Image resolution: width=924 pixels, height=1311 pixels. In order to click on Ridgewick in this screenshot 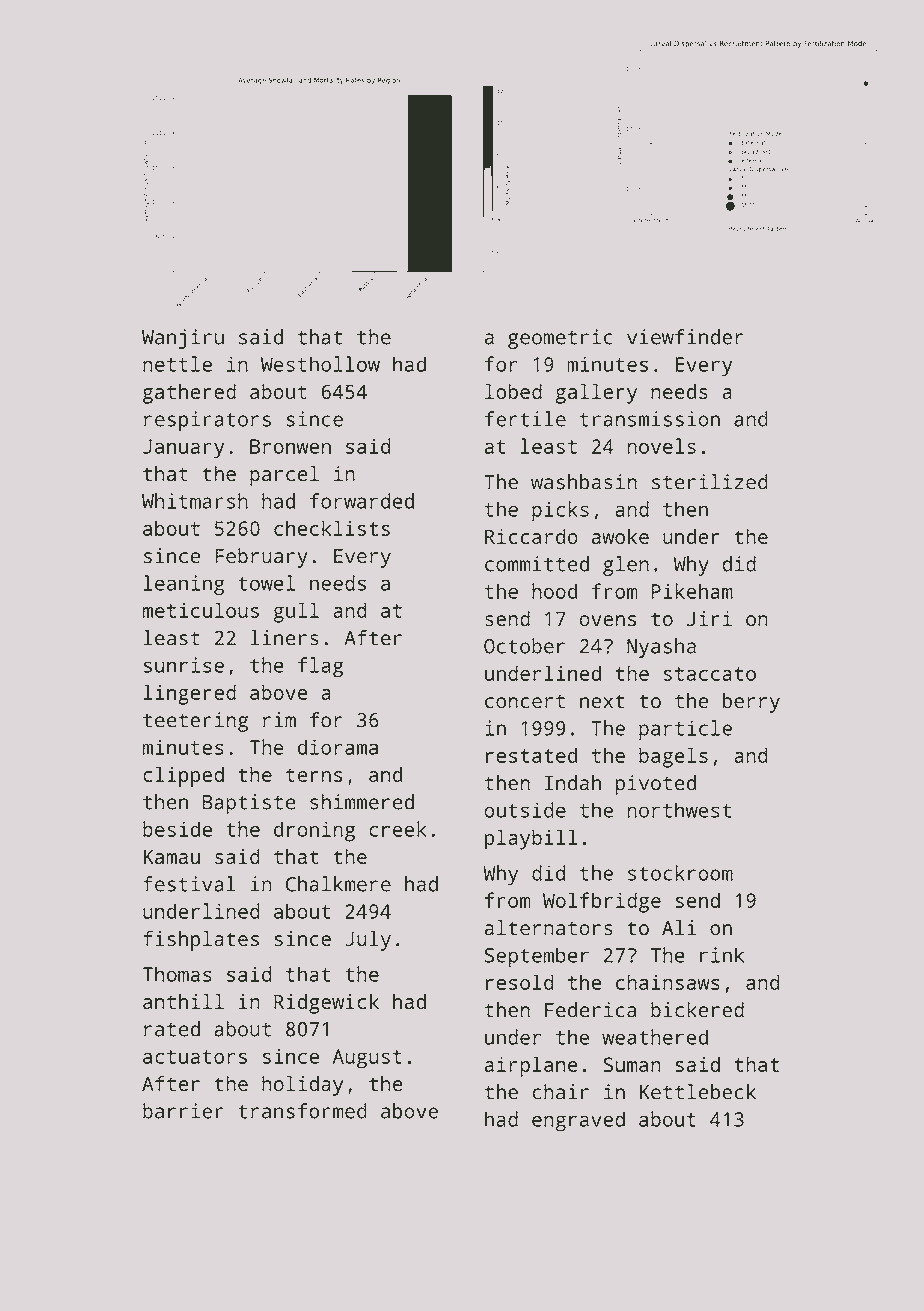, I will do `click(326, 1004)`.
